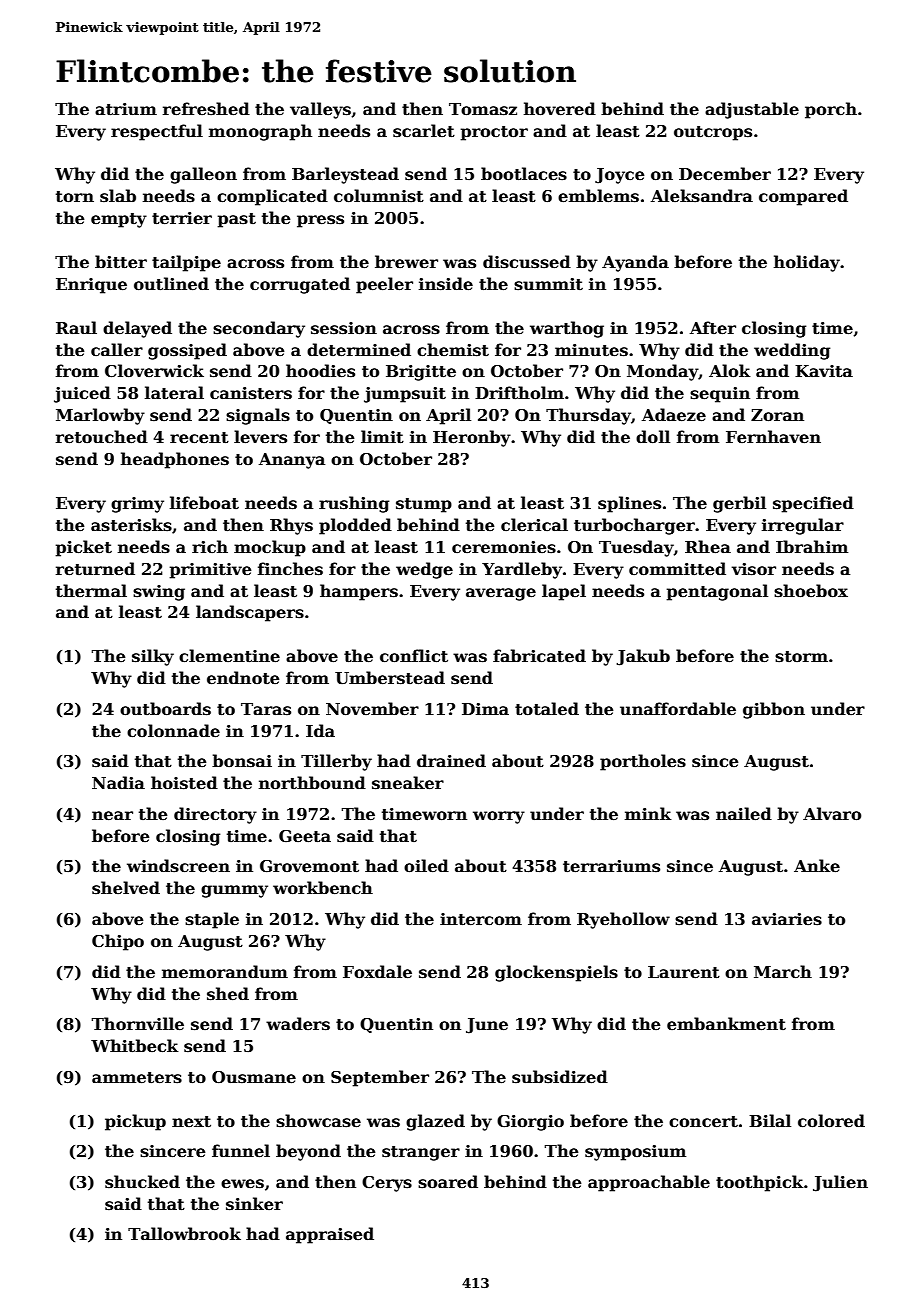 The width and height of the screenshot is (924, 1314). Describe the element at coordinates (336, 762) in the screenshot. I see `Tillerby` at that location.
